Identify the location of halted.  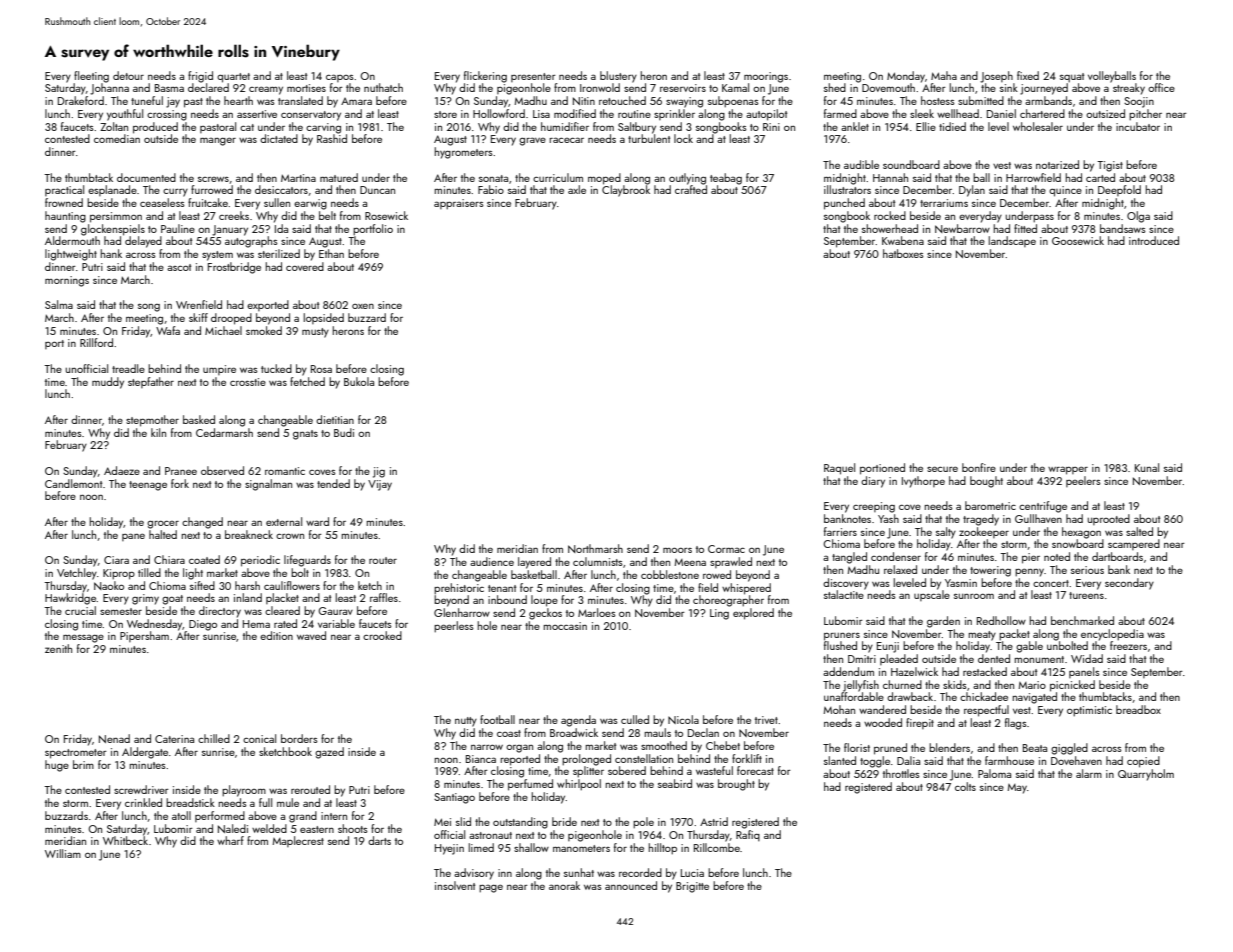
(163, 534).
